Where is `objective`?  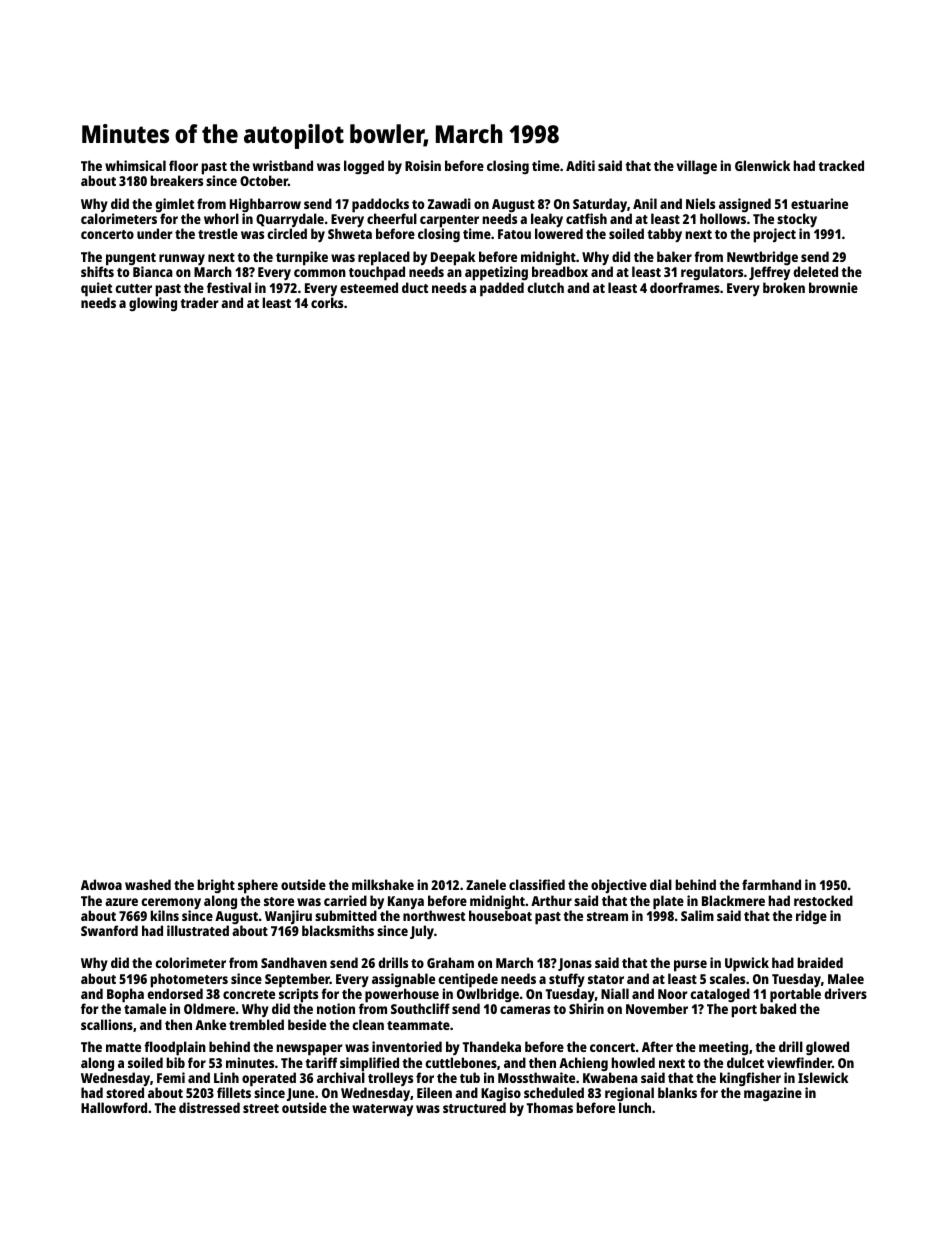 objective is located at coordinates (619, 886).
